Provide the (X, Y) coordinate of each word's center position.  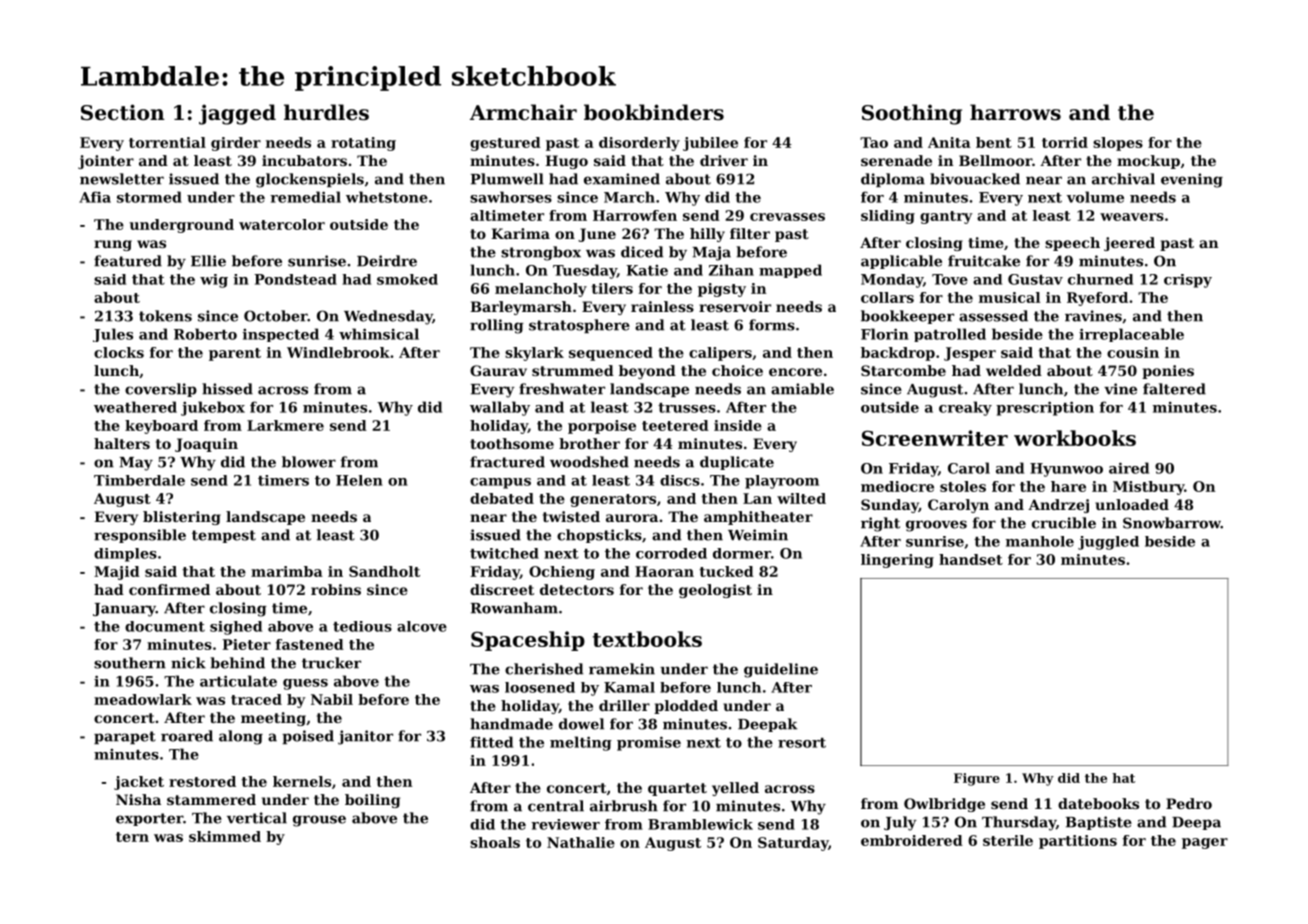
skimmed (225, 836)
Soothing (912, 114)
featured (128, 261)
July (900, 823)
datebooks (1098, 803)
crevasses (787, 217)
